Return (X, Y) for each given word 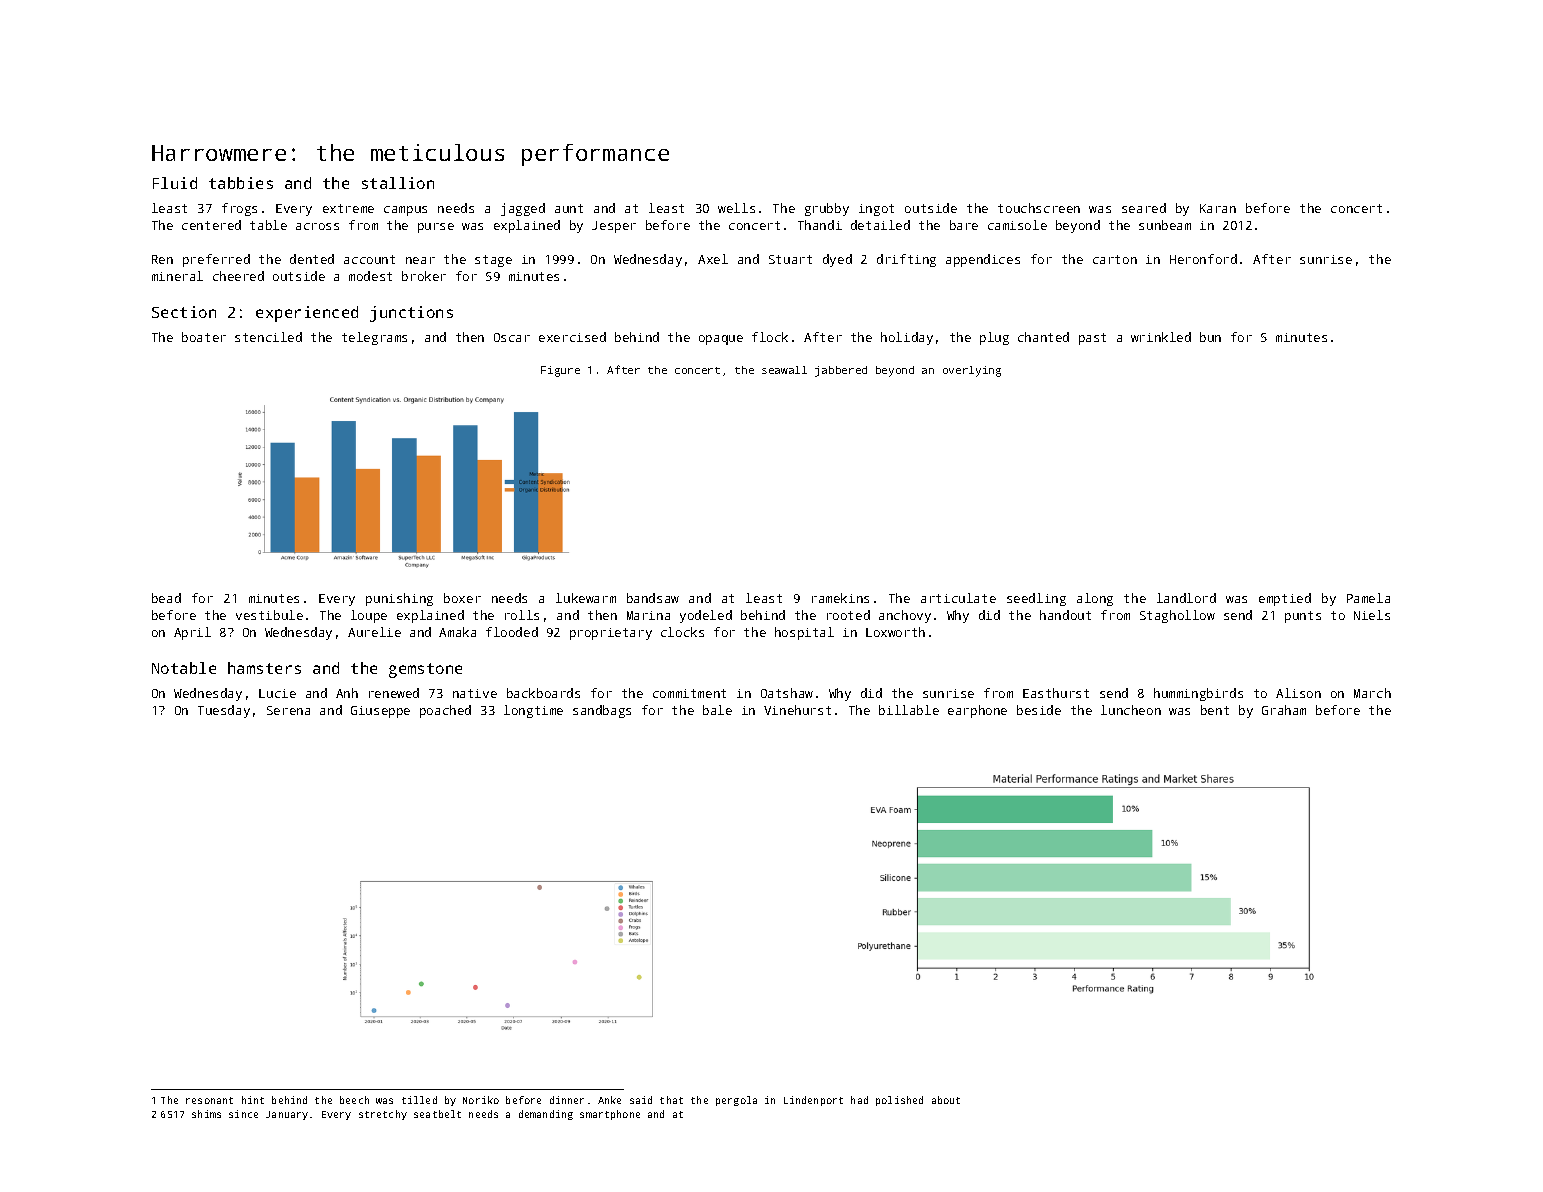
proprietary (611, 634)
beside (1039, 710)
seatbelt (437, 1114)
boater (204, 337)
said (641, 1100)
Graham (1284, 710)
